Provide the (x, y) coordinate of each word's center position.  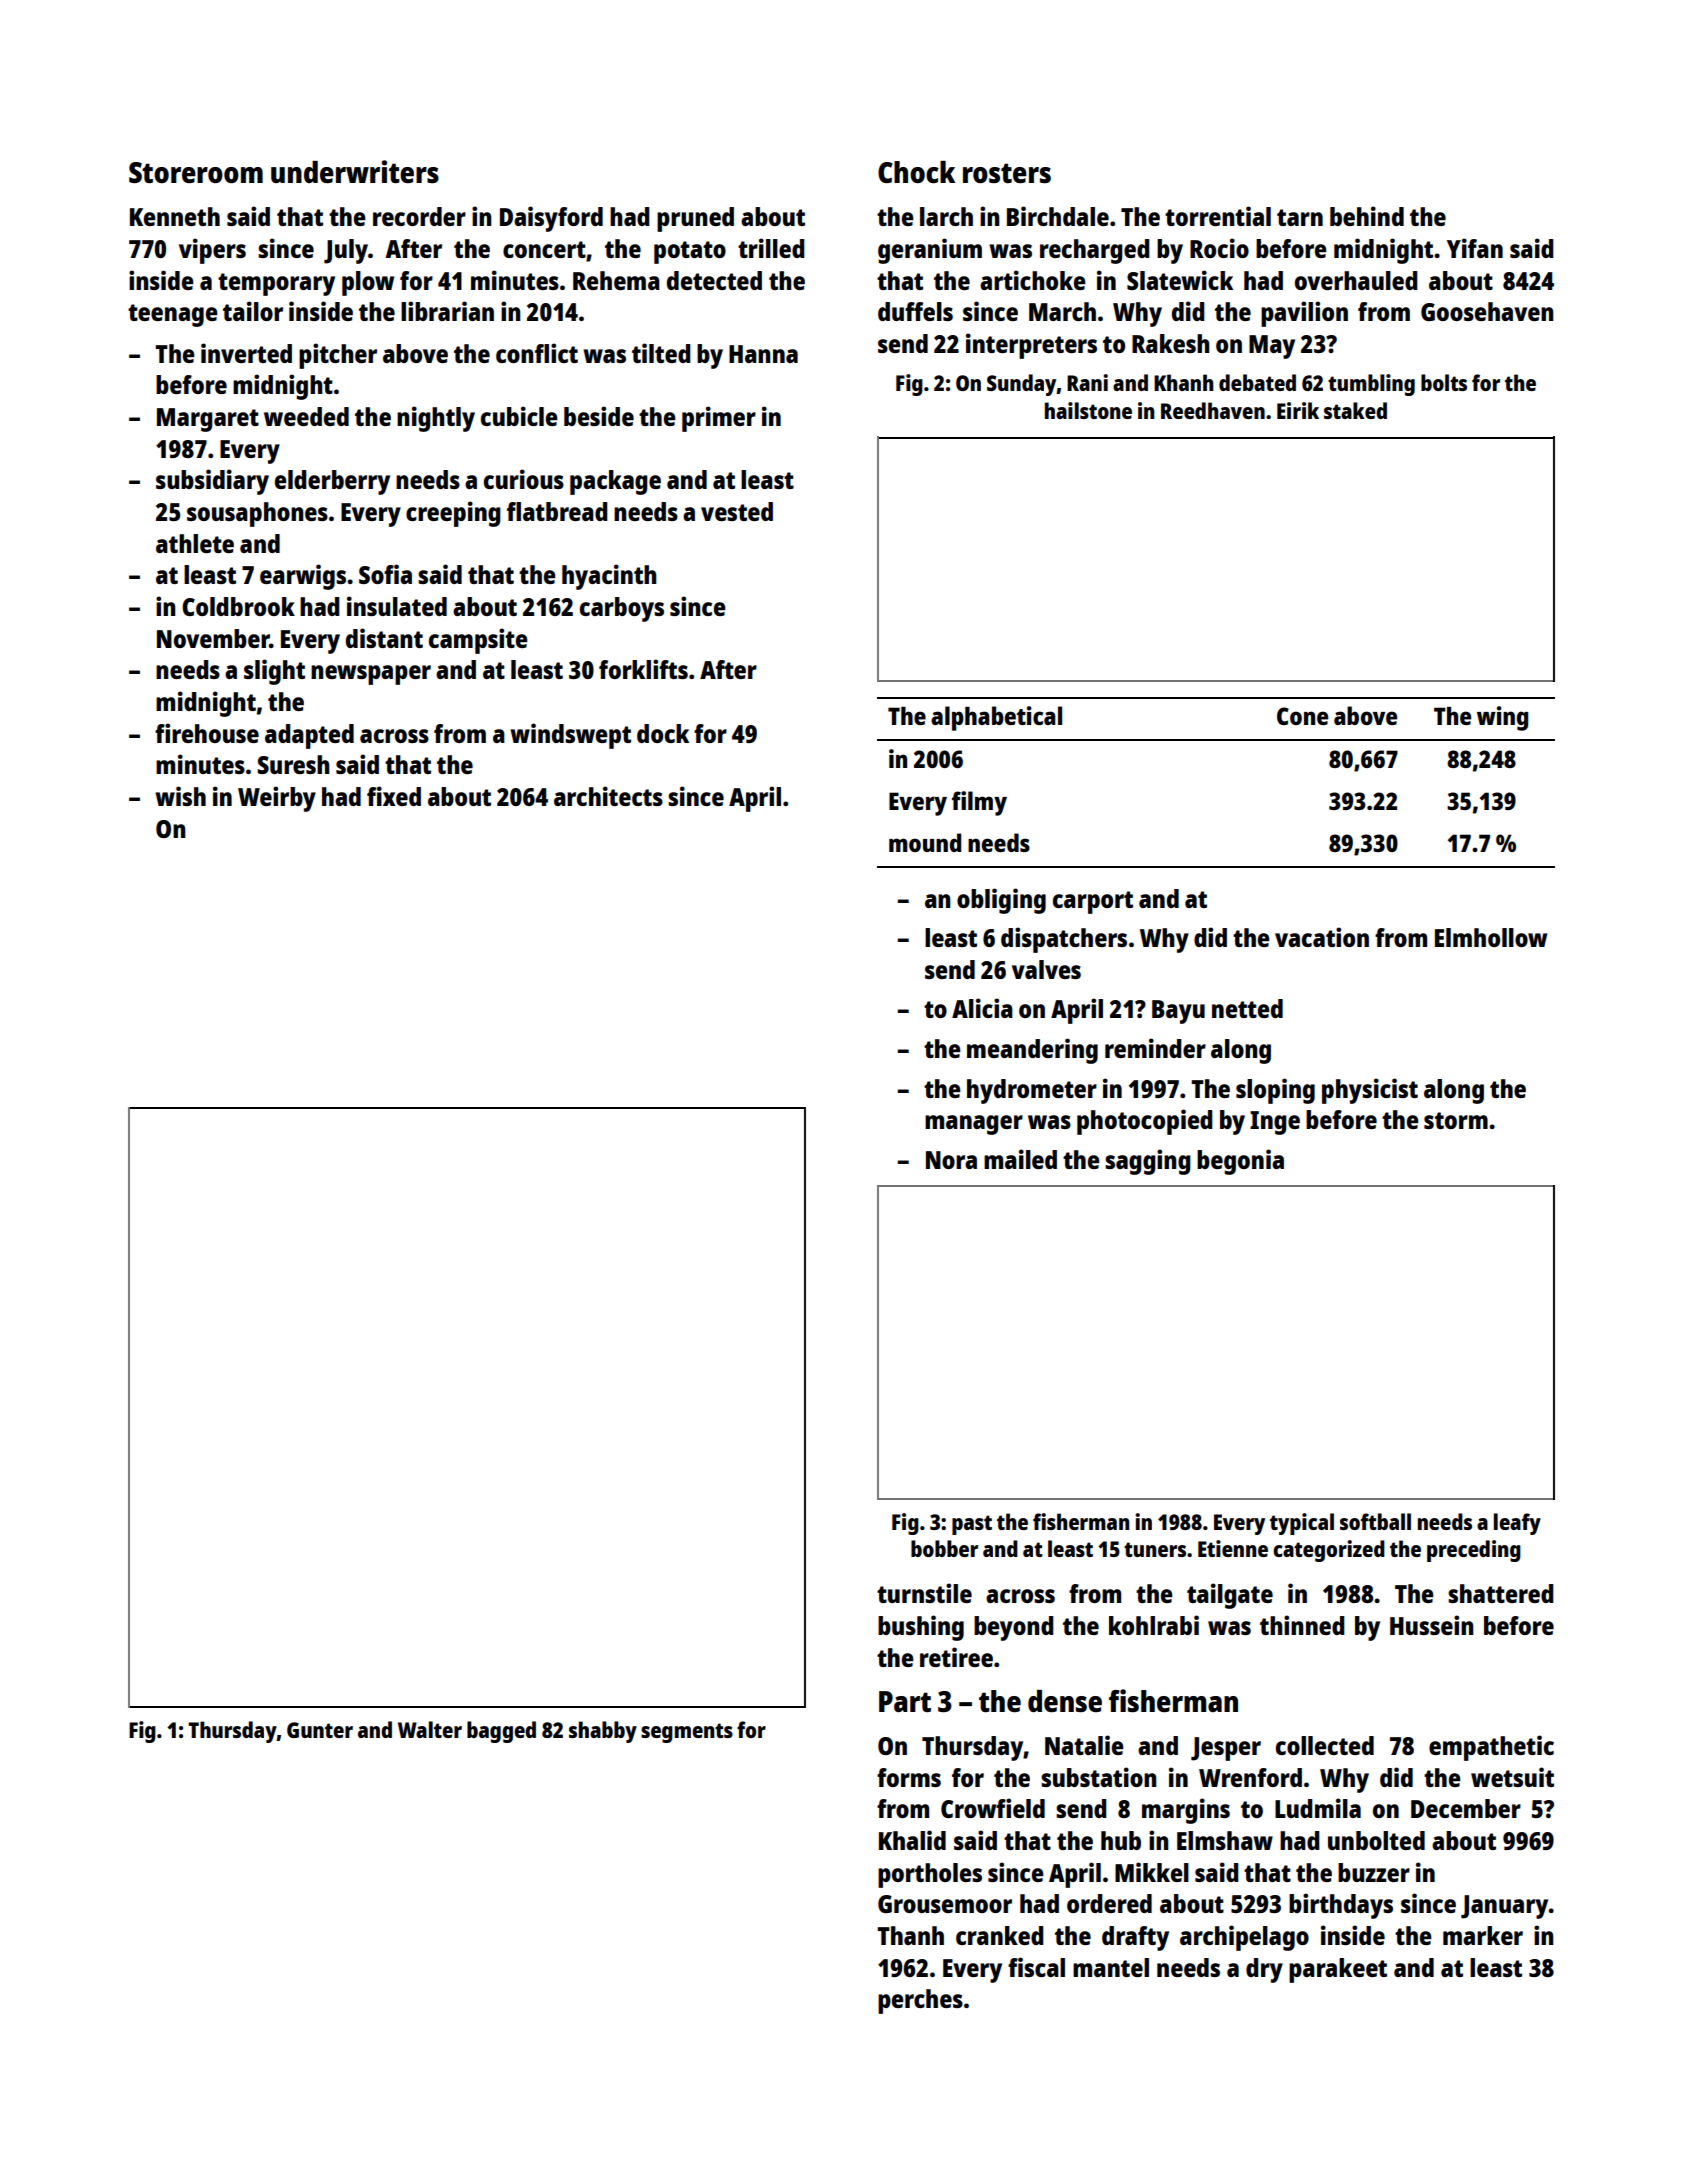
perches (920, 2001)
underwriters (355, 171)
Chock (916, 172)
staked (1355, 410)
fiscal (1036, 1967)
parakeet (1338, 1970)
